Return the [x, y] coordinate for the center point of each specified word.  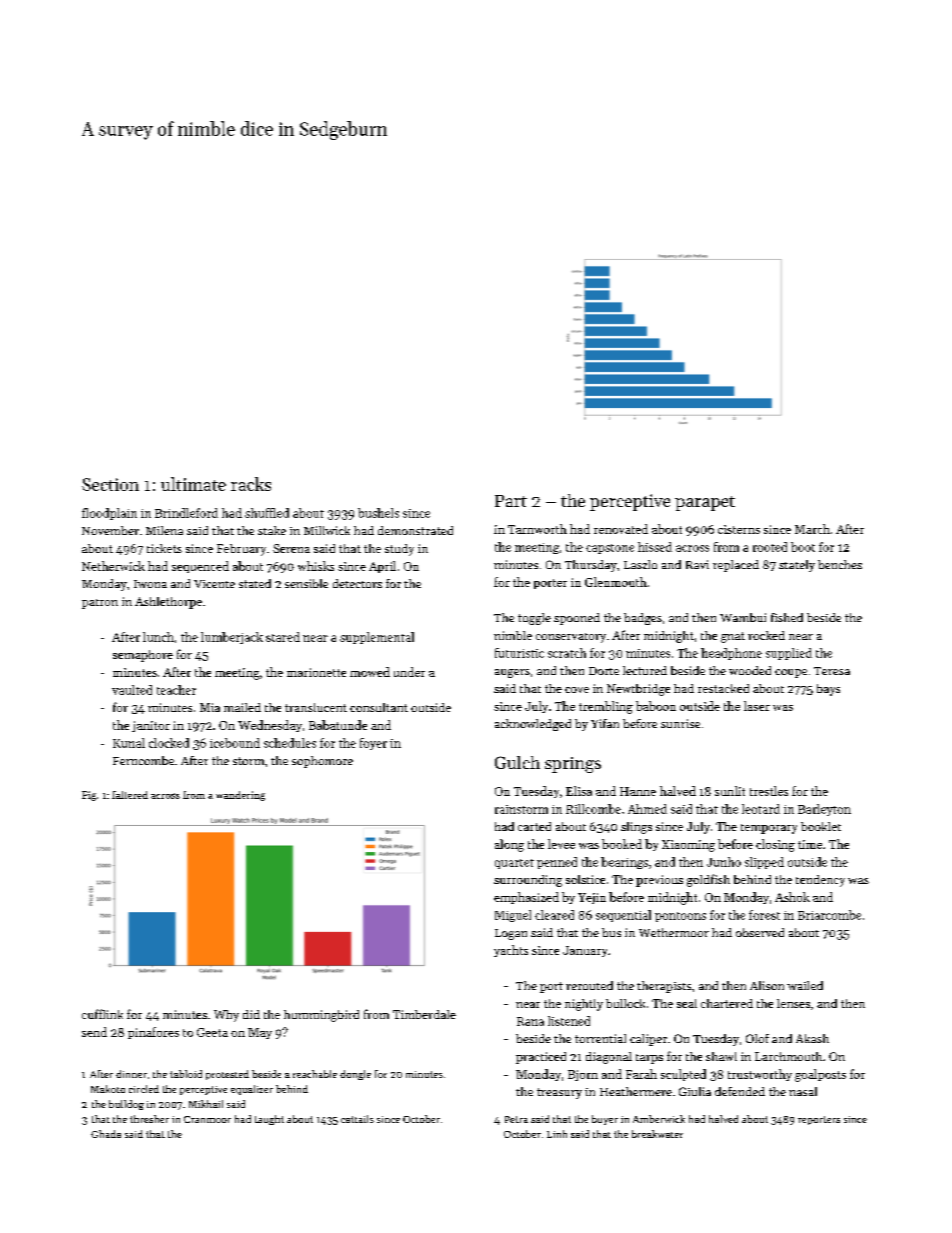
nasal [803, 1091]
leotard [761, 809]
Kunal [129, 743]
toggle [534, 619]
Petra [516, 1119]
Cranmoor [207, 1119]
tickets [164, 548]
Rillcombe [593, 809]
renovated [621, 529]
